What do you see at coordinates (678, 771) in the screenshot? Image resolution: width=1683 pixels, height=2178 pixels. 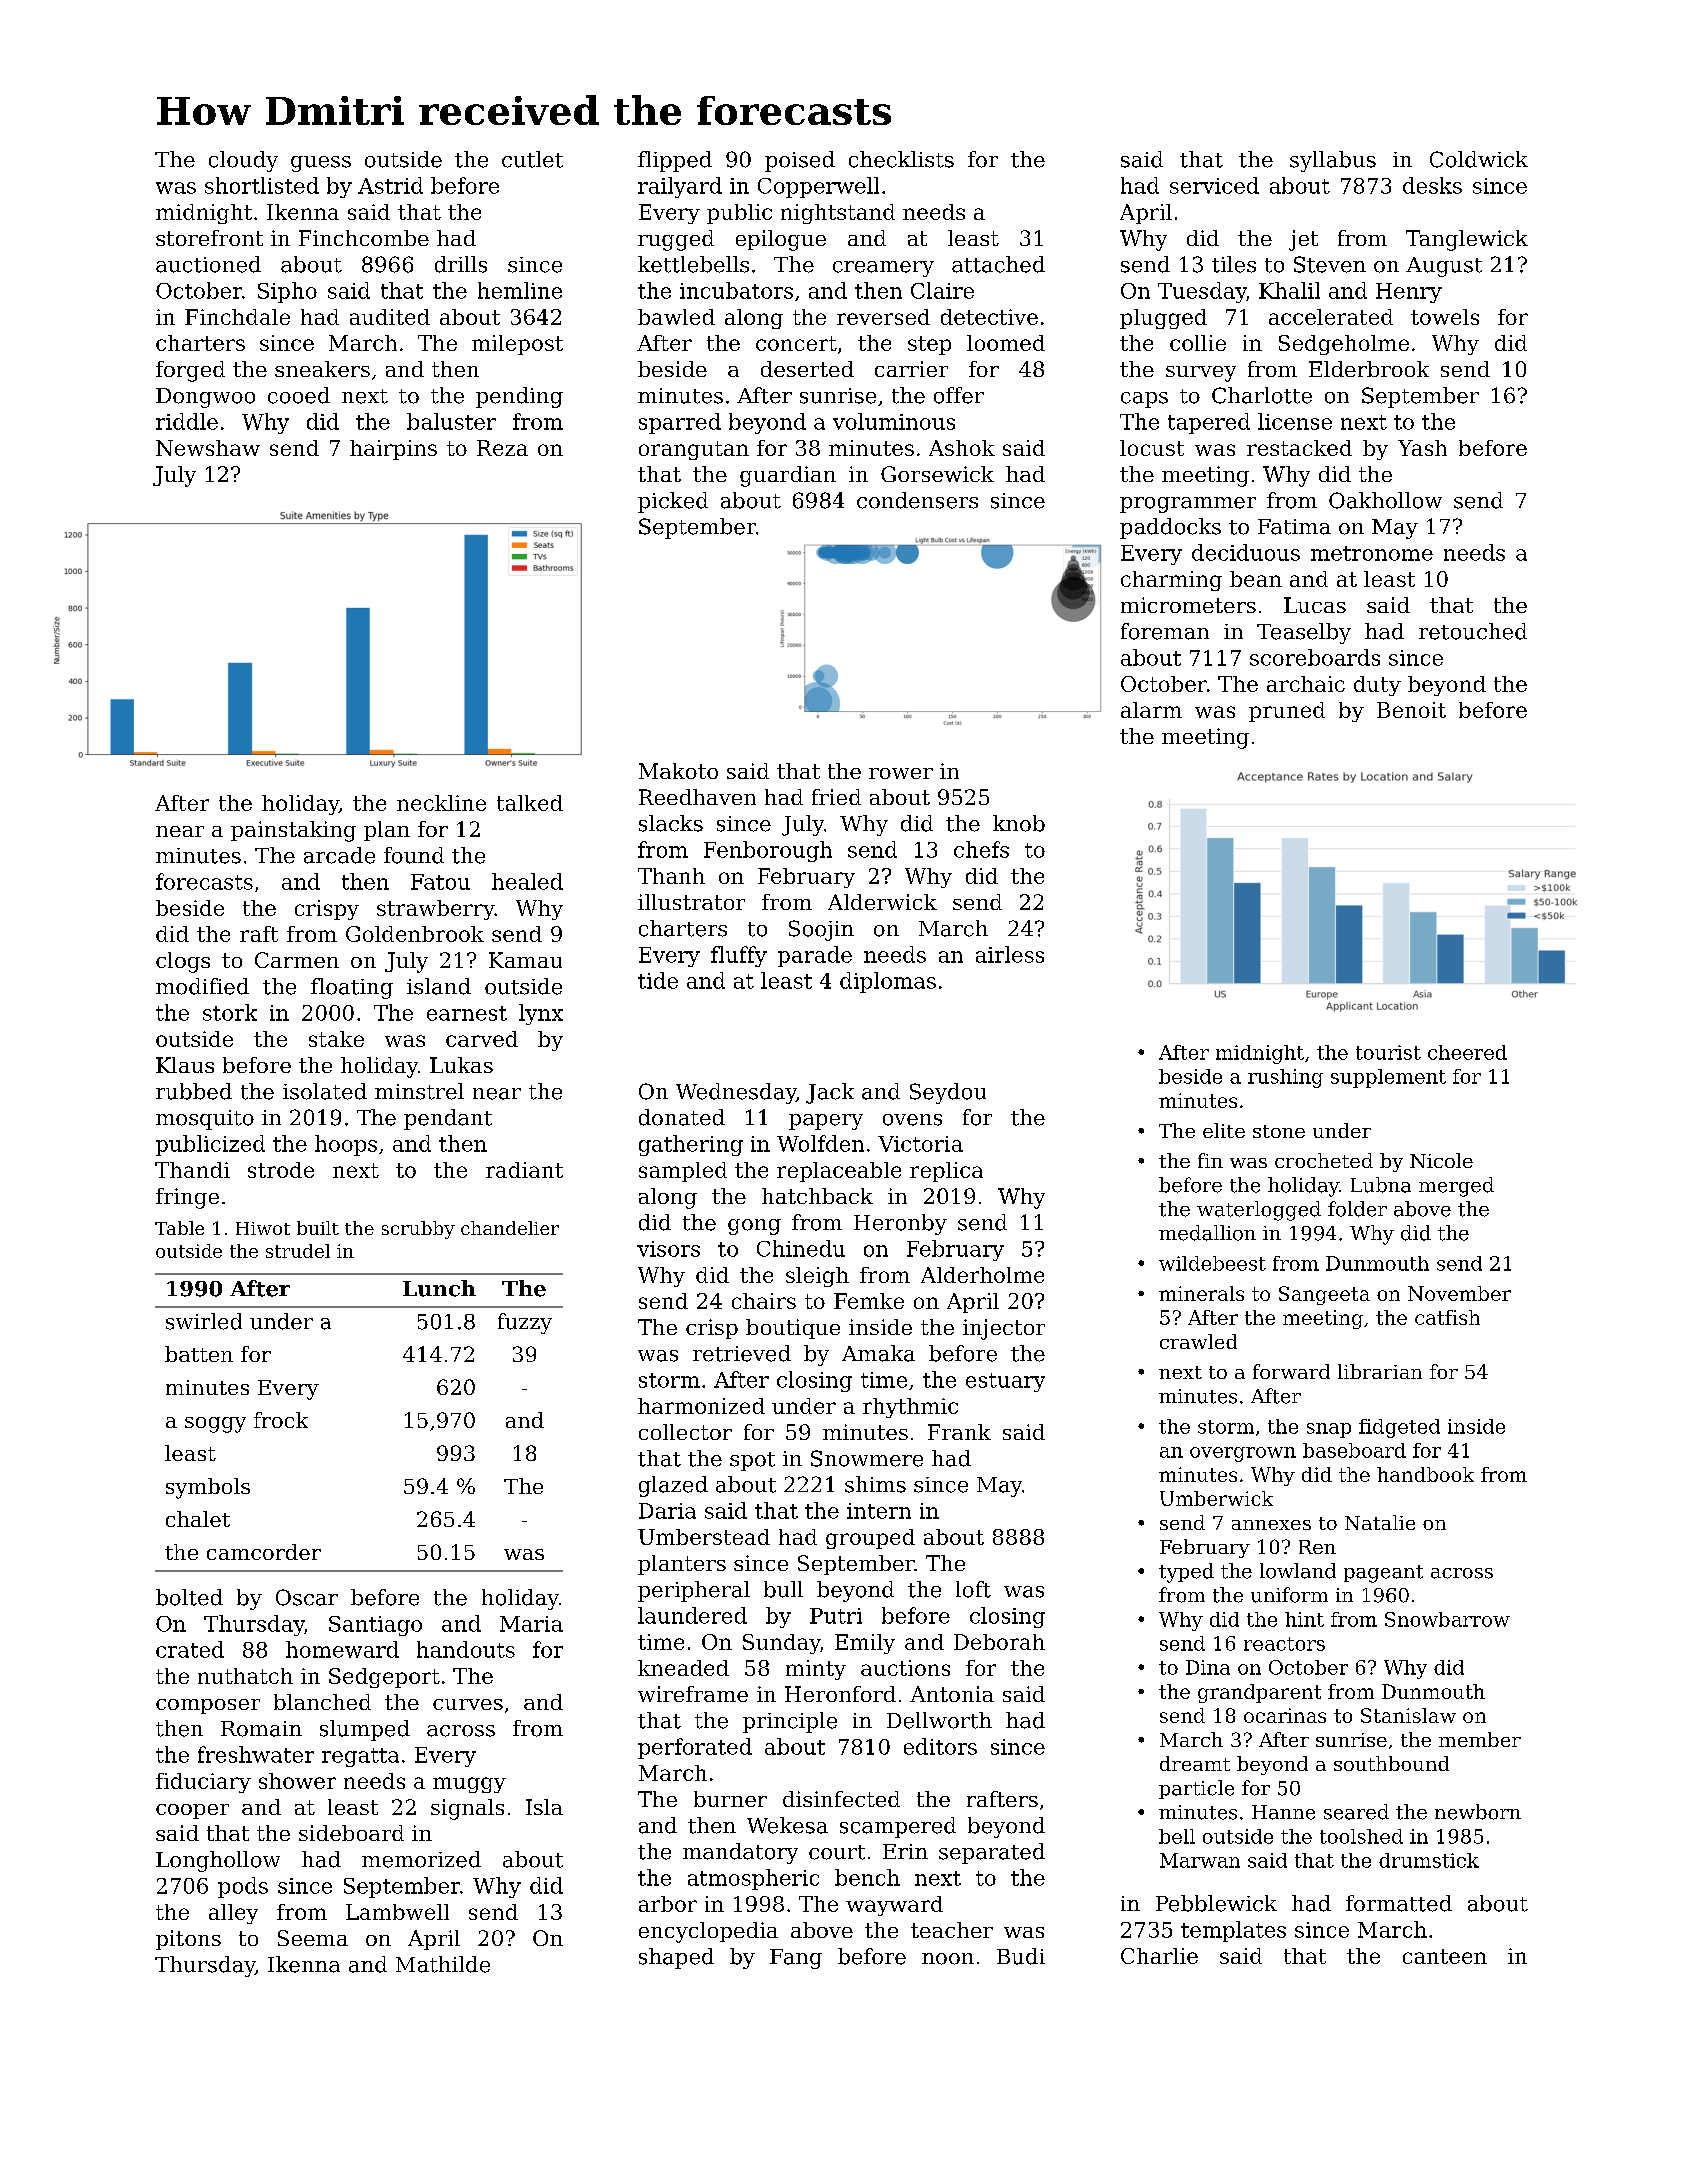 I see `Makoto` at bounding box center [678, 771].
